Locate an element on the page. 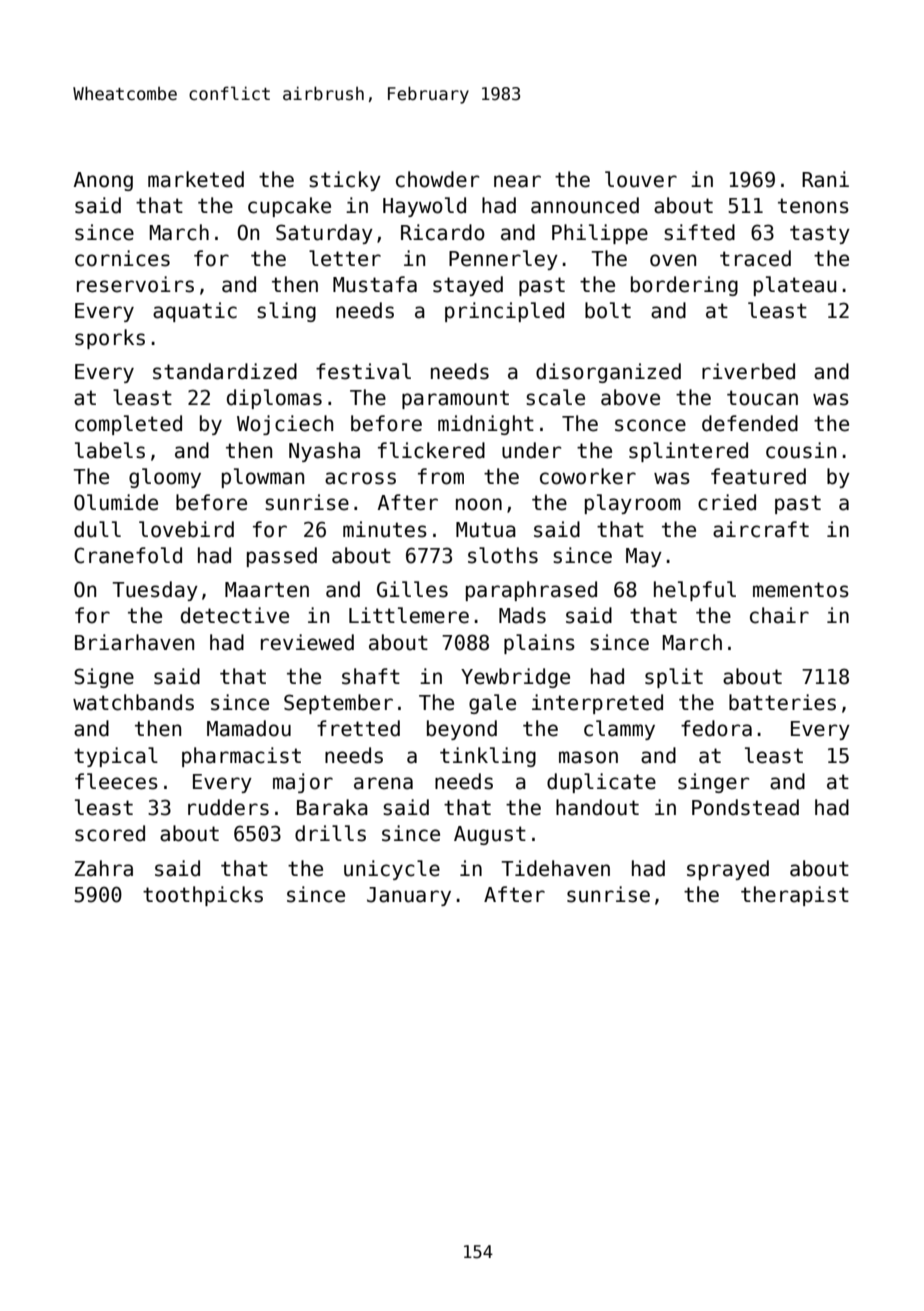 This document has width=924, height=1311. batteries is located at coordinates (782, 702).
